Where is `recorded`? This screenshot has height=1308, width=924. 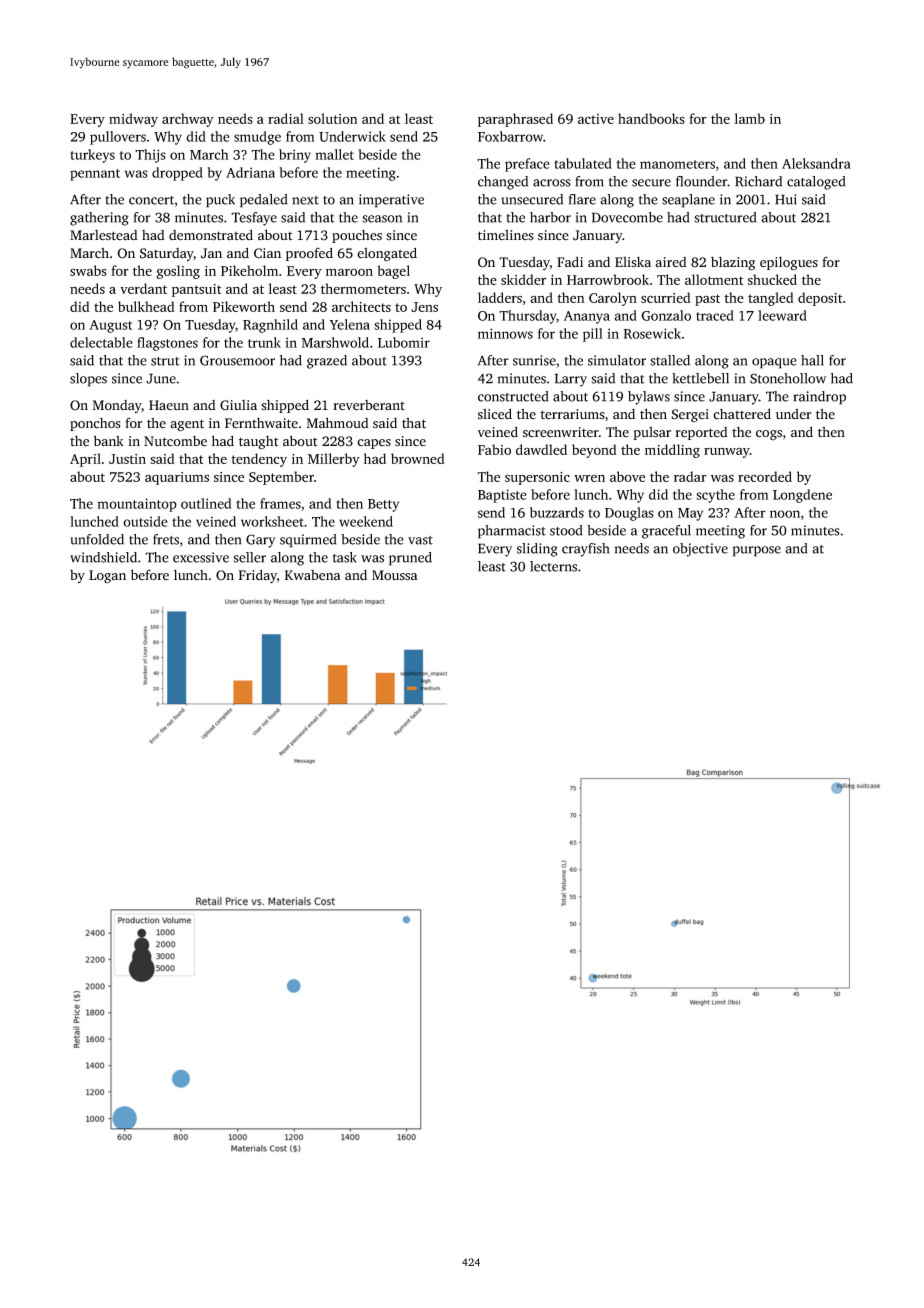
recorded is located at coordinates (765, 476).
